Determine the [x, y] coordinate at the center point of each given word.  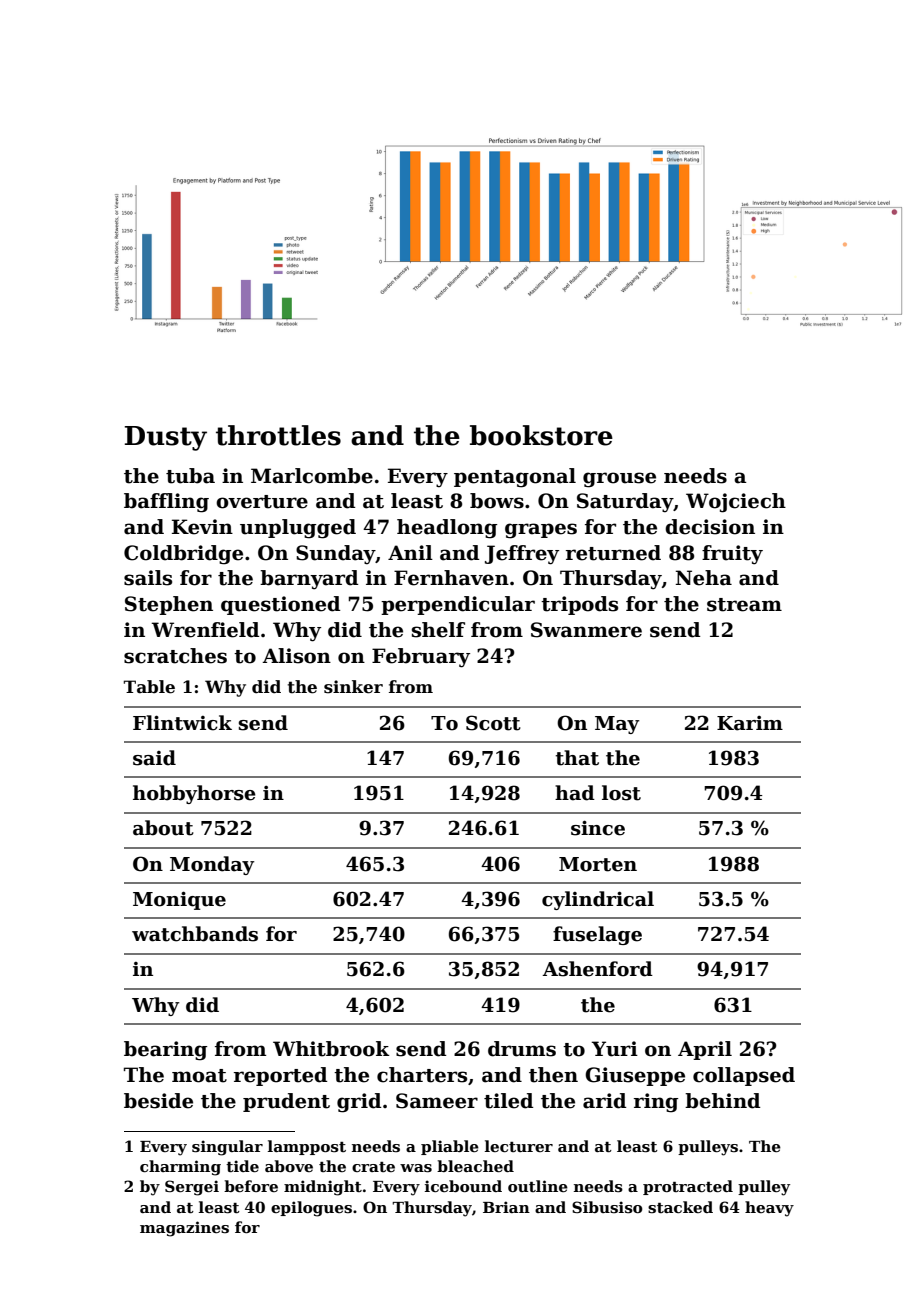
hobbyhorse [194, 794]
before [251, 1186]
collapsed [744, 1076]
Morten [598, 864]
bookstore [541, 435]
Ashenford [597, 969]
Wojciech [736, 503]
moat [199, 1076]
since [598, 828]
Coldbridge [183, 555]
